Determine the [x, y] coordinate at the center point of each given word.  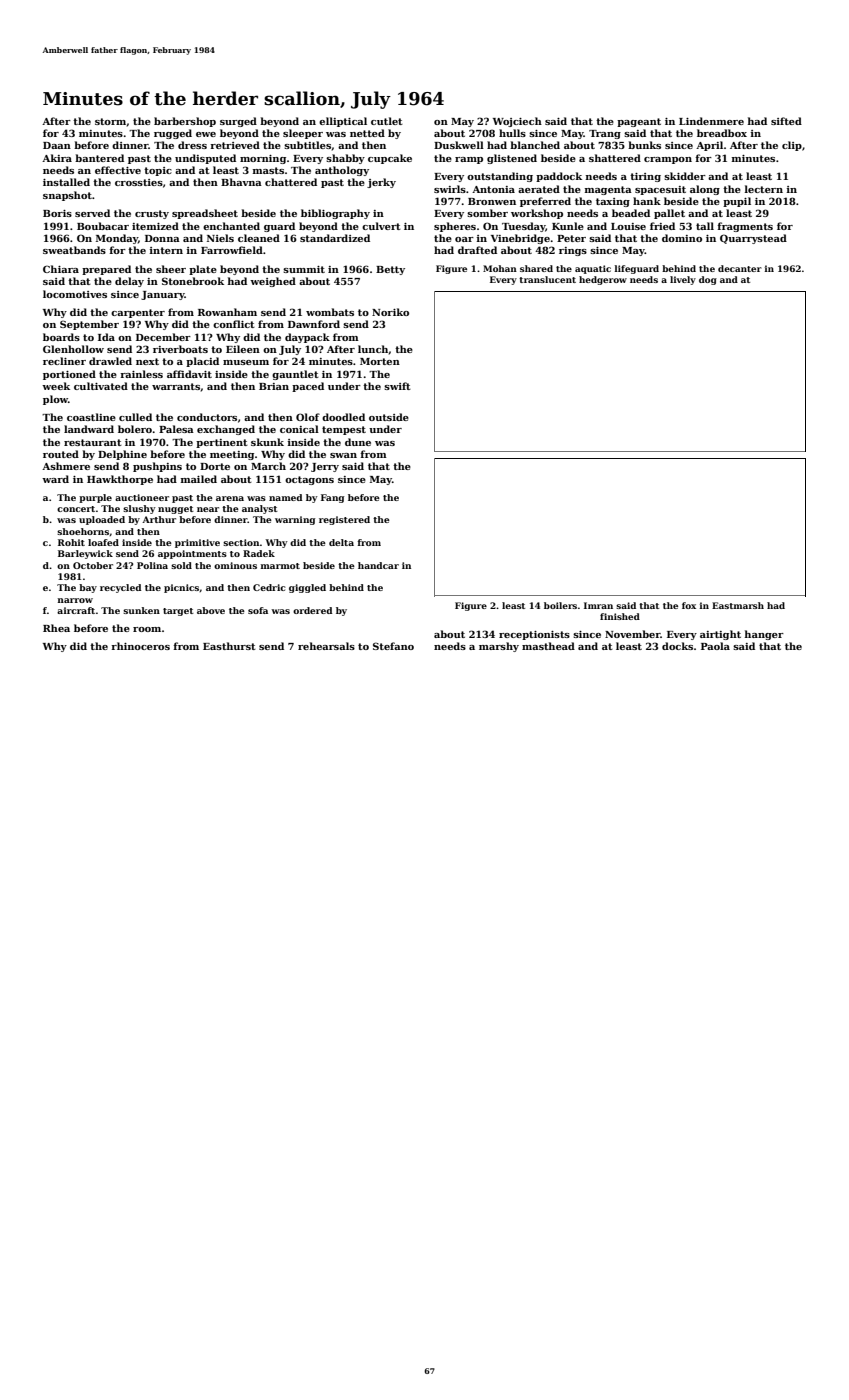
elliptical [343, 122]
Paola [715, 646]
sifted [786, 121]
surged [238, 122]
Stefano [393, 646]
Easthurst [229, 646]
